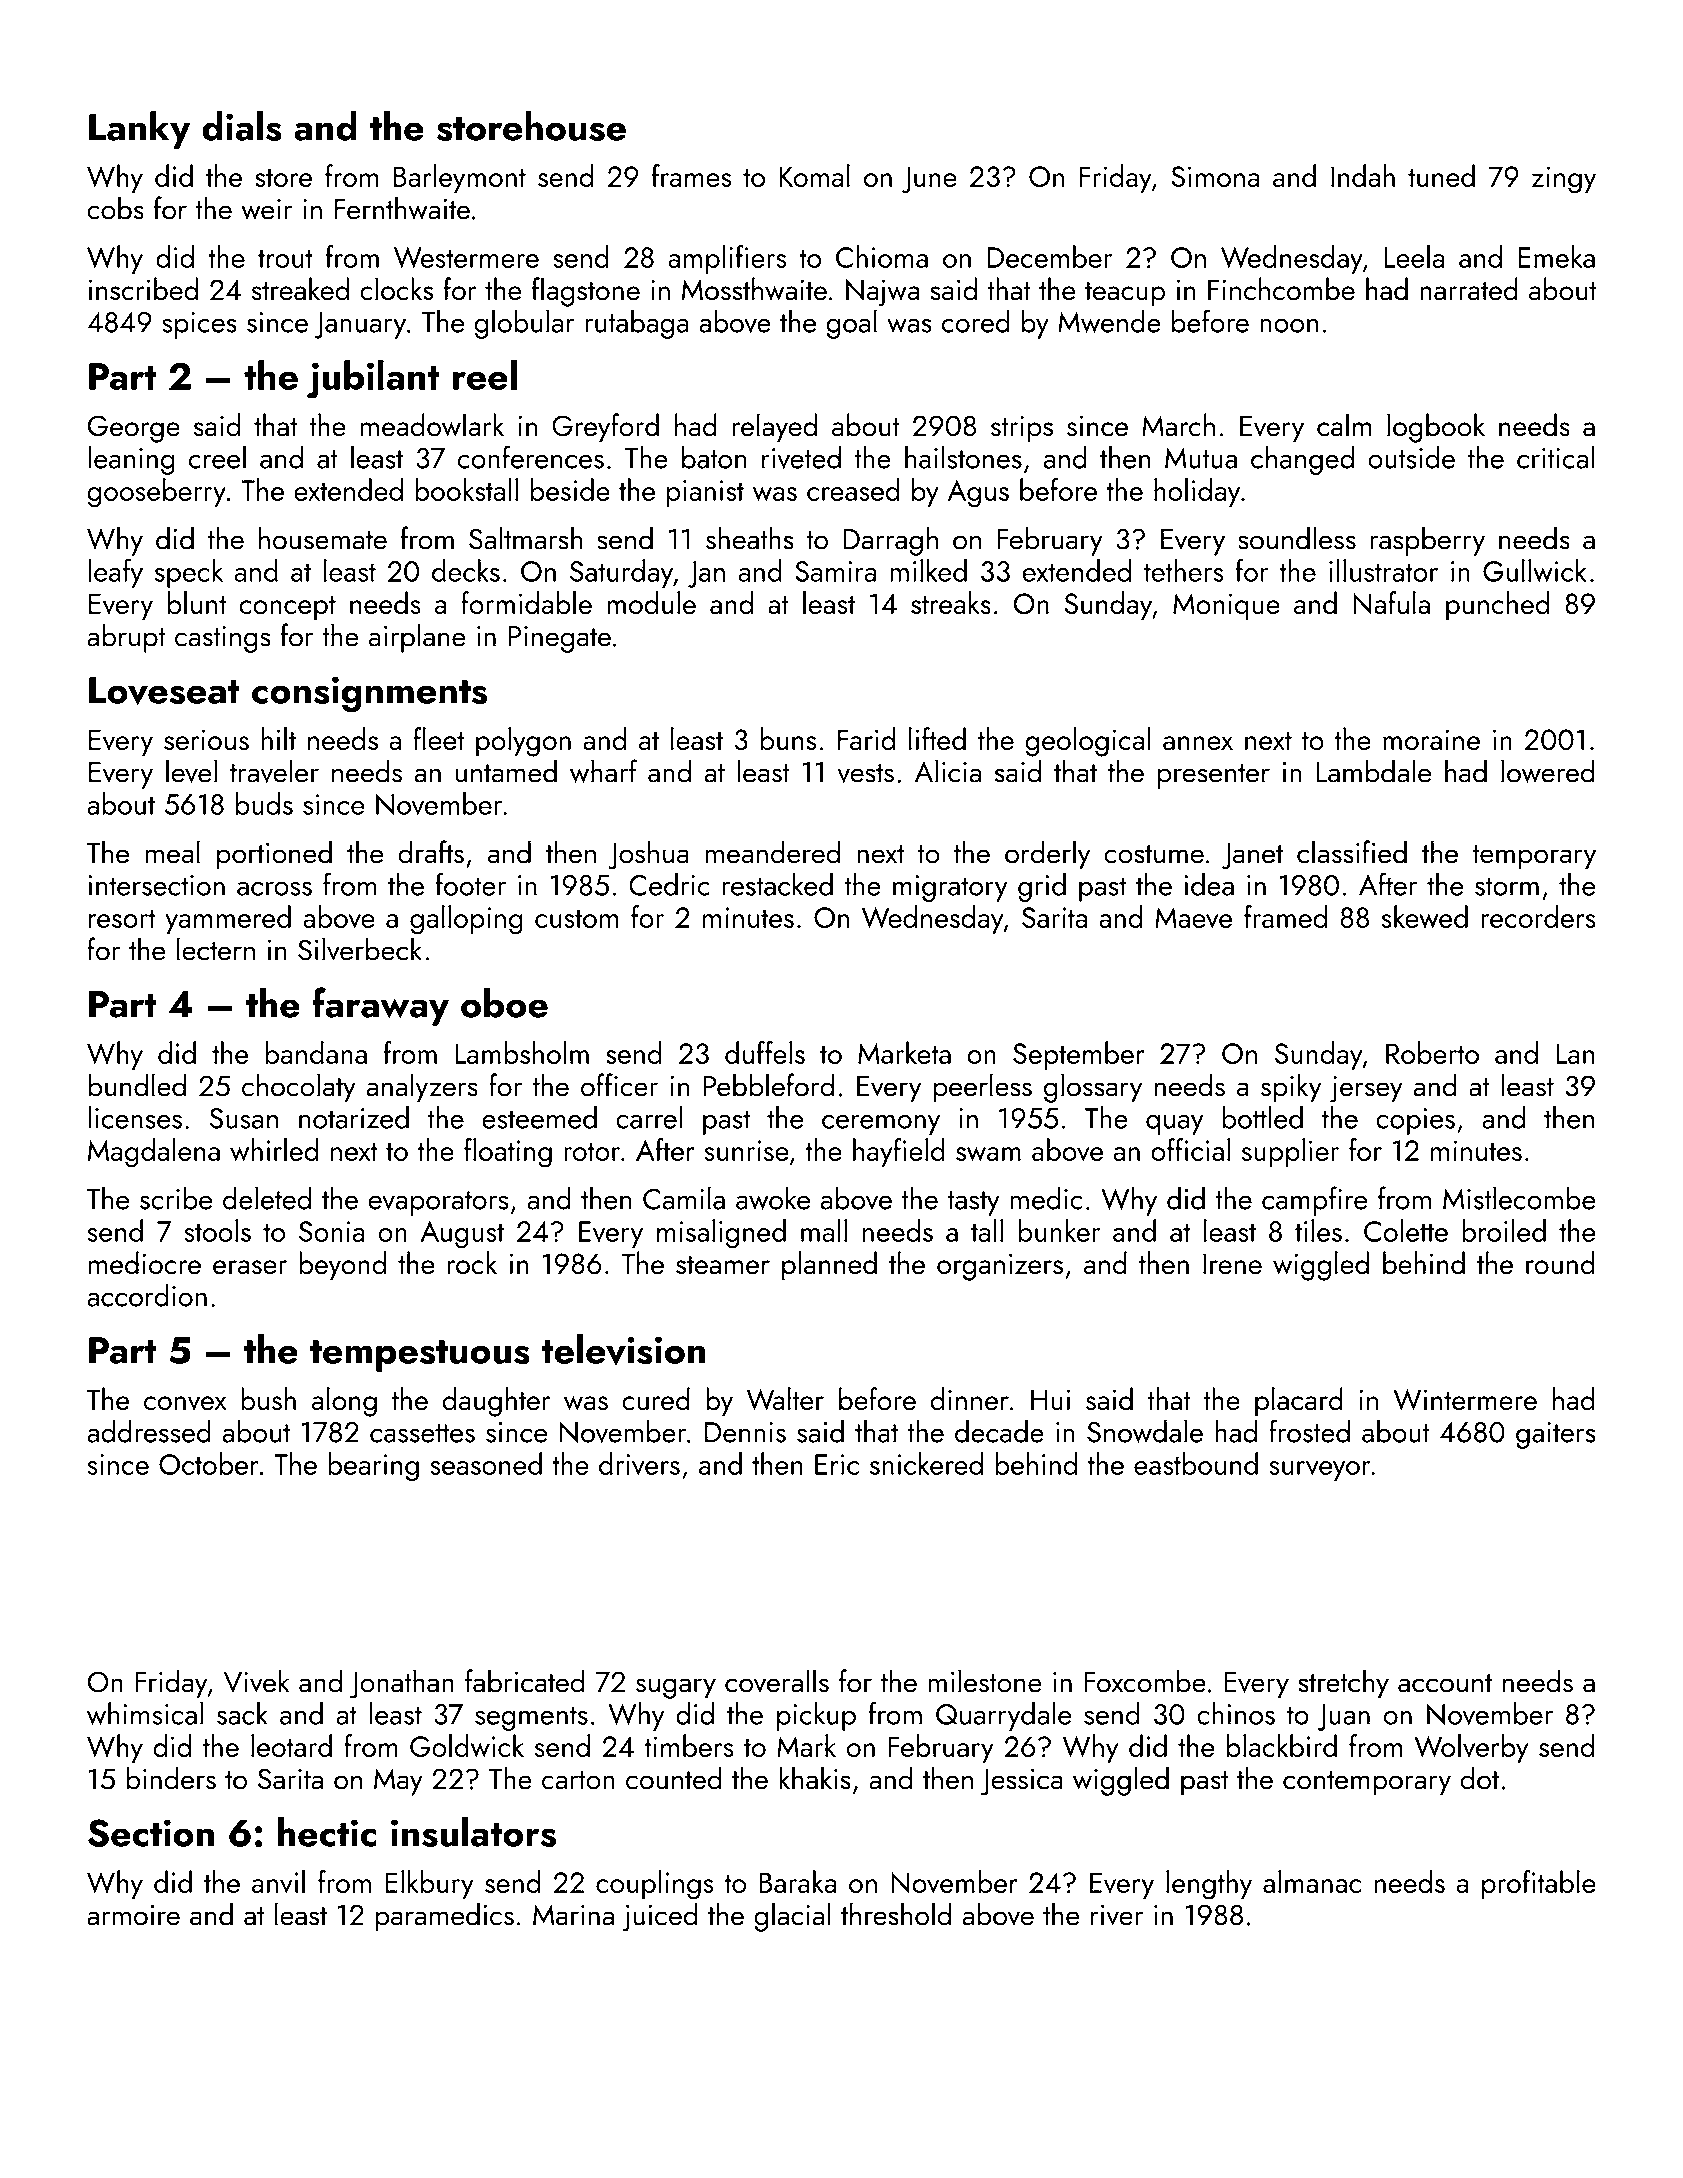 Image resolution: width=1683 pixels, height=2178 pixels. I want to click on placard, so click(1299, 1402).
